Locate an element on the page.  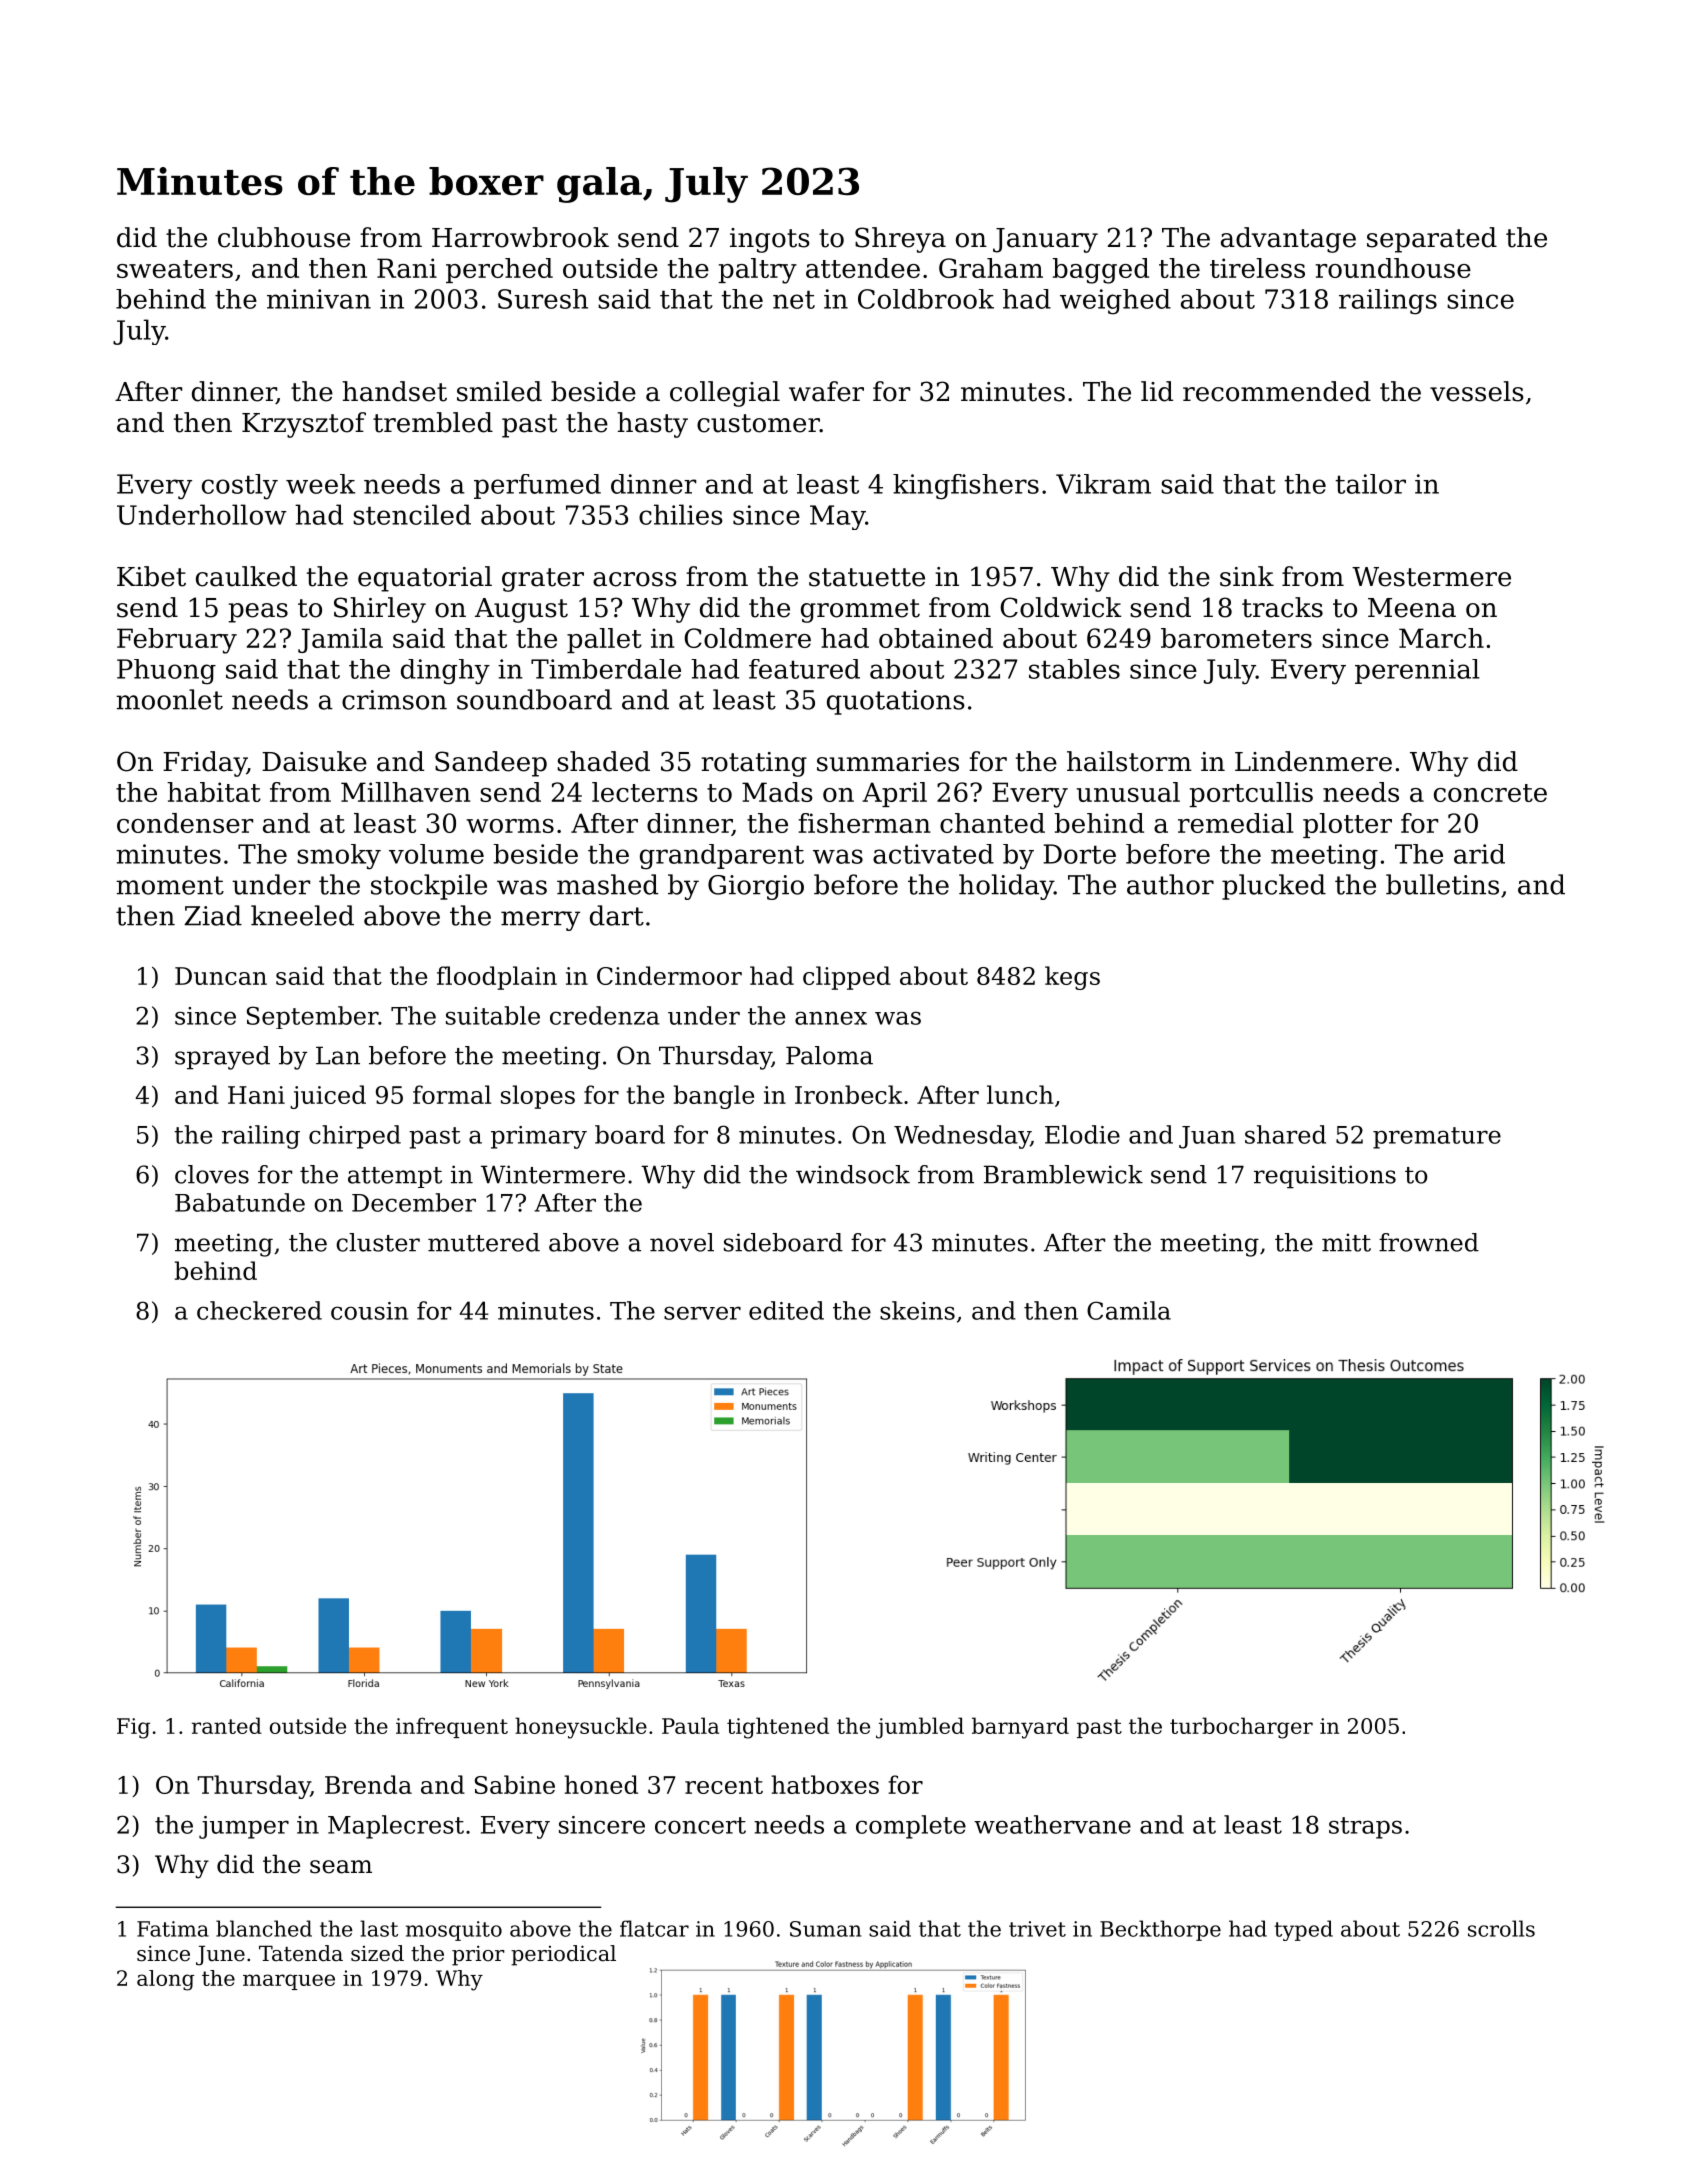
tracks is located at coordinates (1282, 607).
